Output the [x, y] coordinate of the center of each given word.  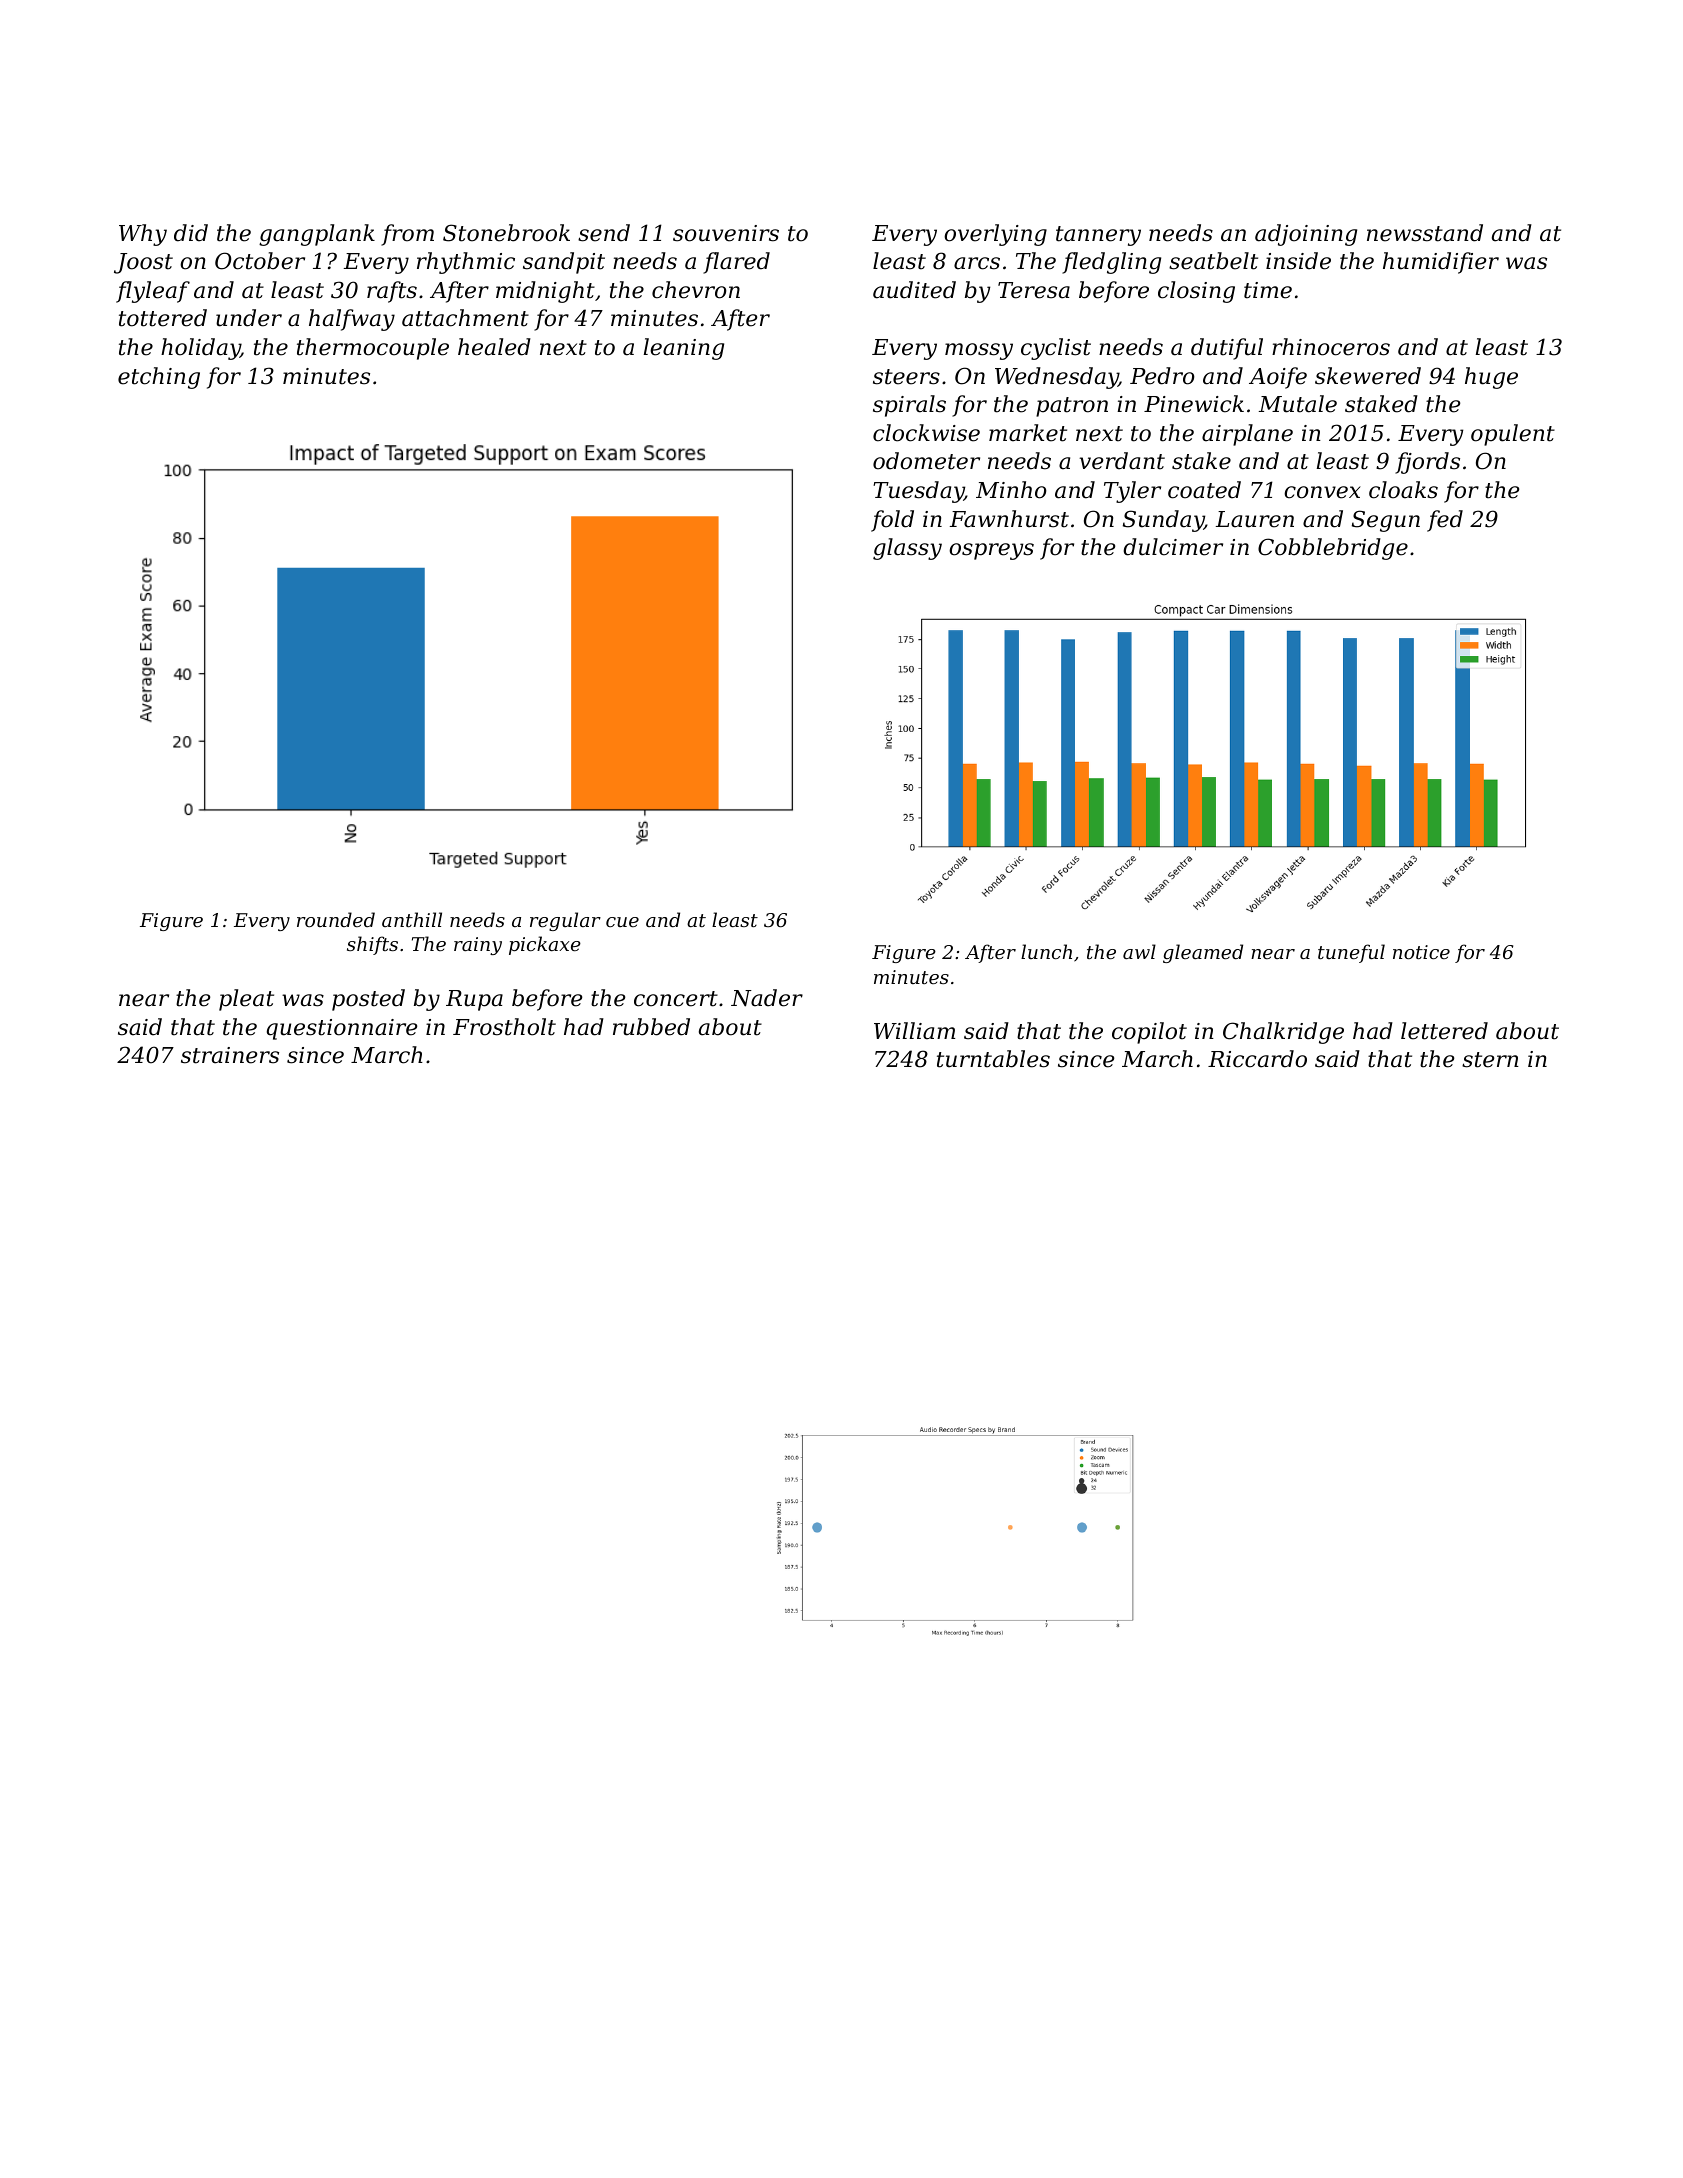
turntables [993, 1059]
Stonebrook [506, 233]
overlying [995, 235]
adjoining [1306, 235]
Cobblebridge [1333, 549]
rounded [336, 919]
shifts [372, 945]
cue [622, 922]
